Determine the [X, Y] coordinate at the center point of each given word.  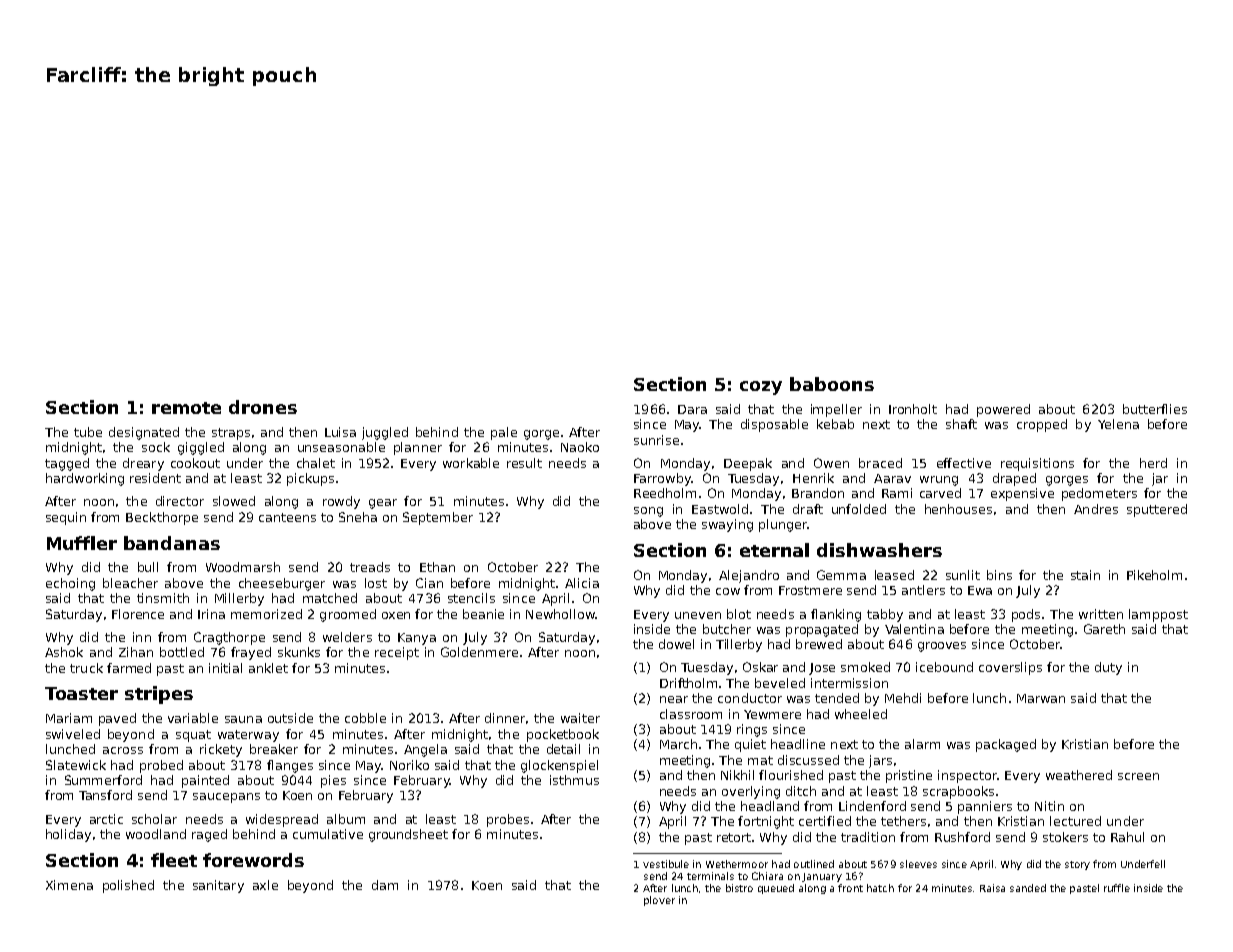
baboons [832, 384]
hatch [880, 888]
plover [659, 901]
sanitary [218, 886]
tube [88, 432]
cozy [761, 388]
